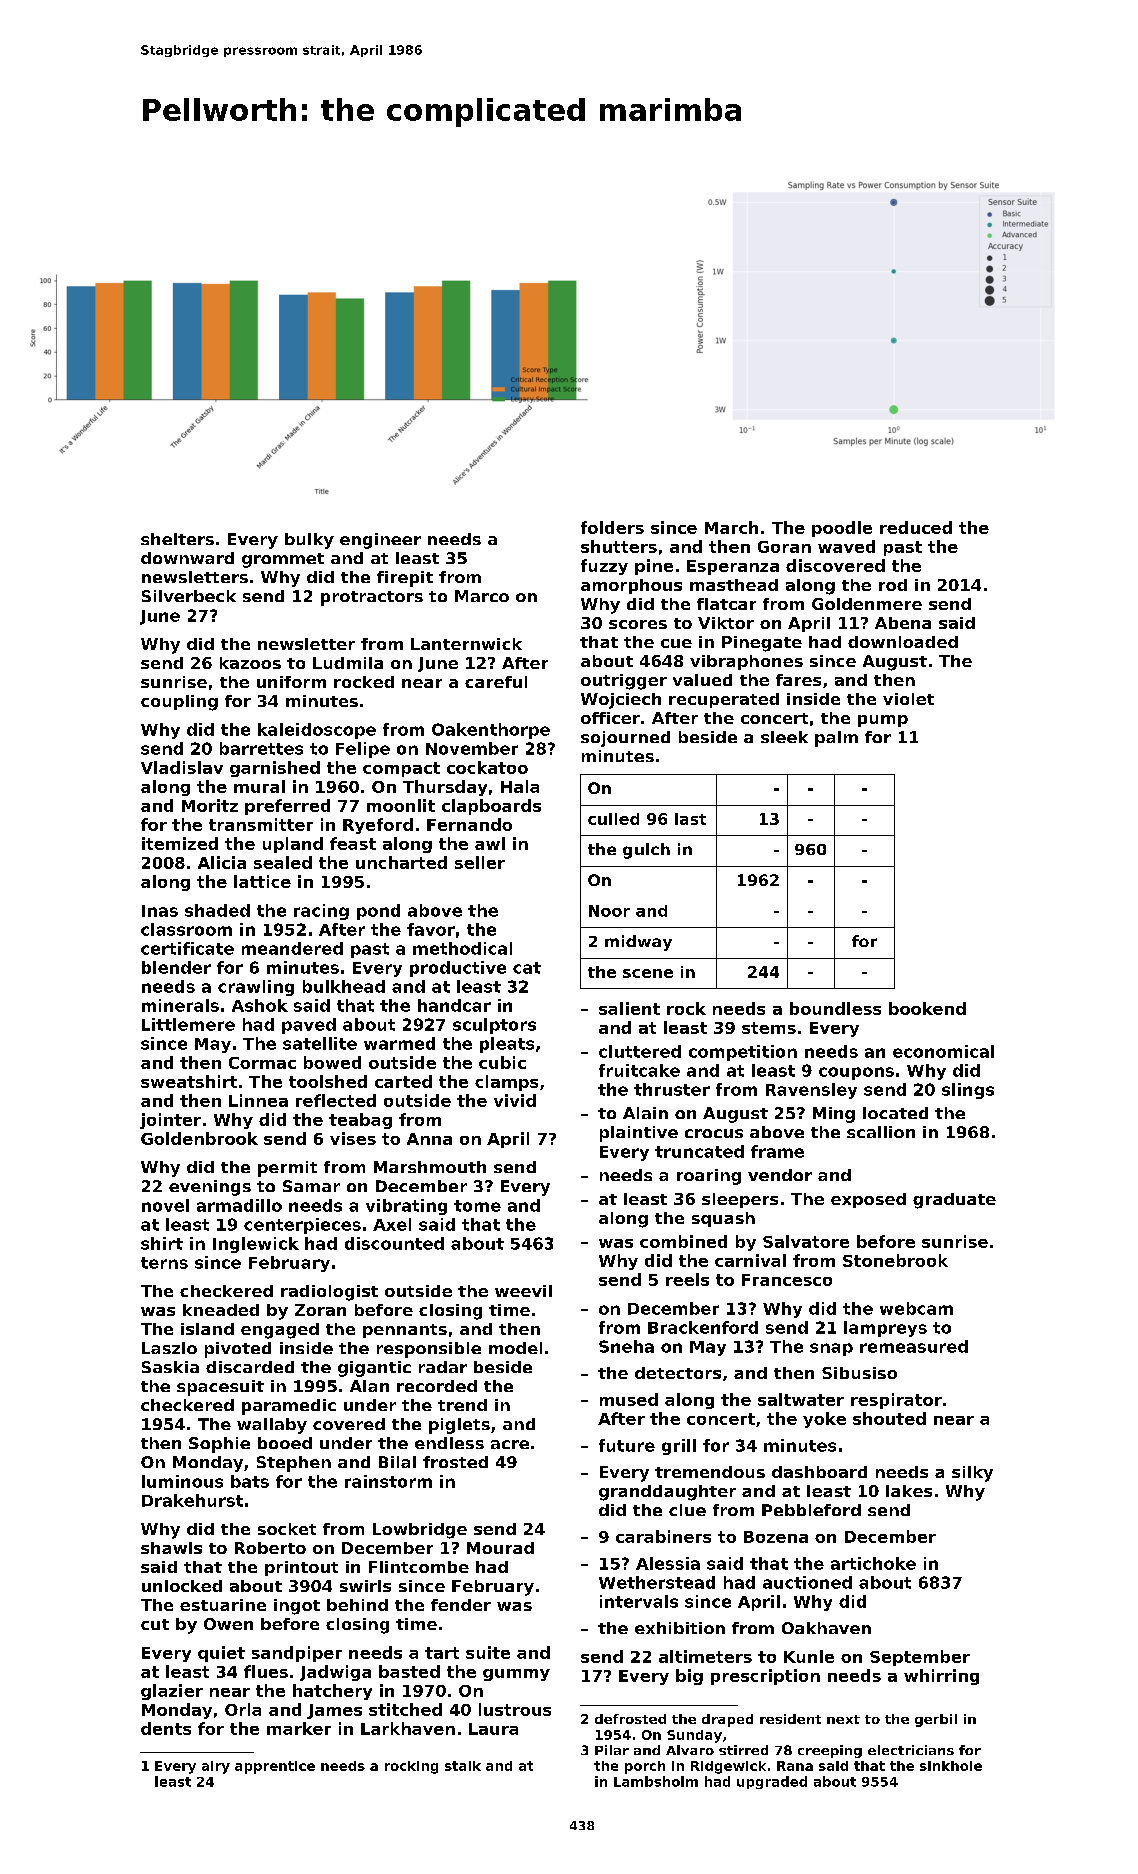  What do you see at coordinates (954, 1201) in the page?
I see `graduate` at bounding box center [954, 1201].
